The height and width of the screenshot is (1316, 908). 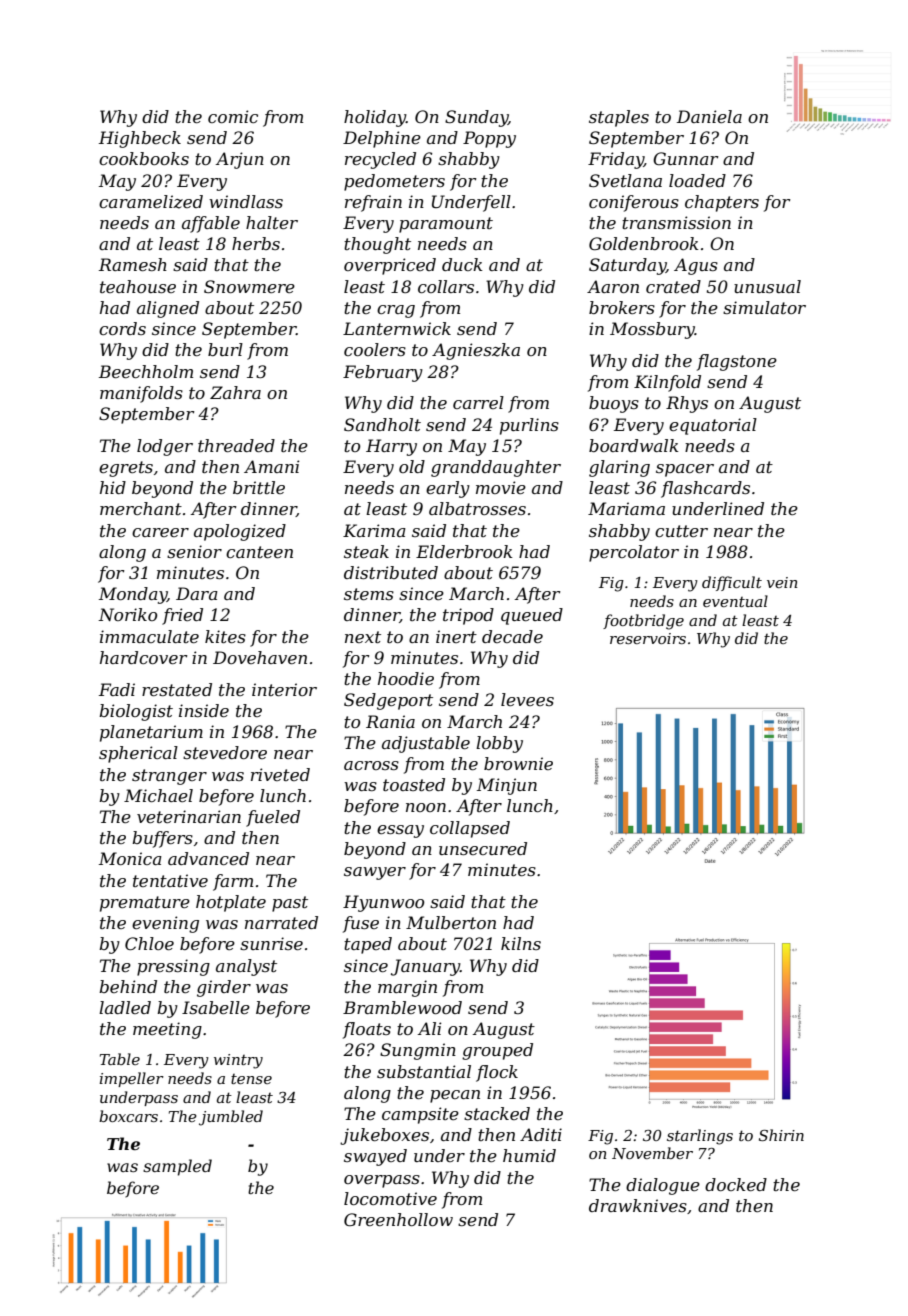 I want to click on Rania, so click(x=390, y=721).
